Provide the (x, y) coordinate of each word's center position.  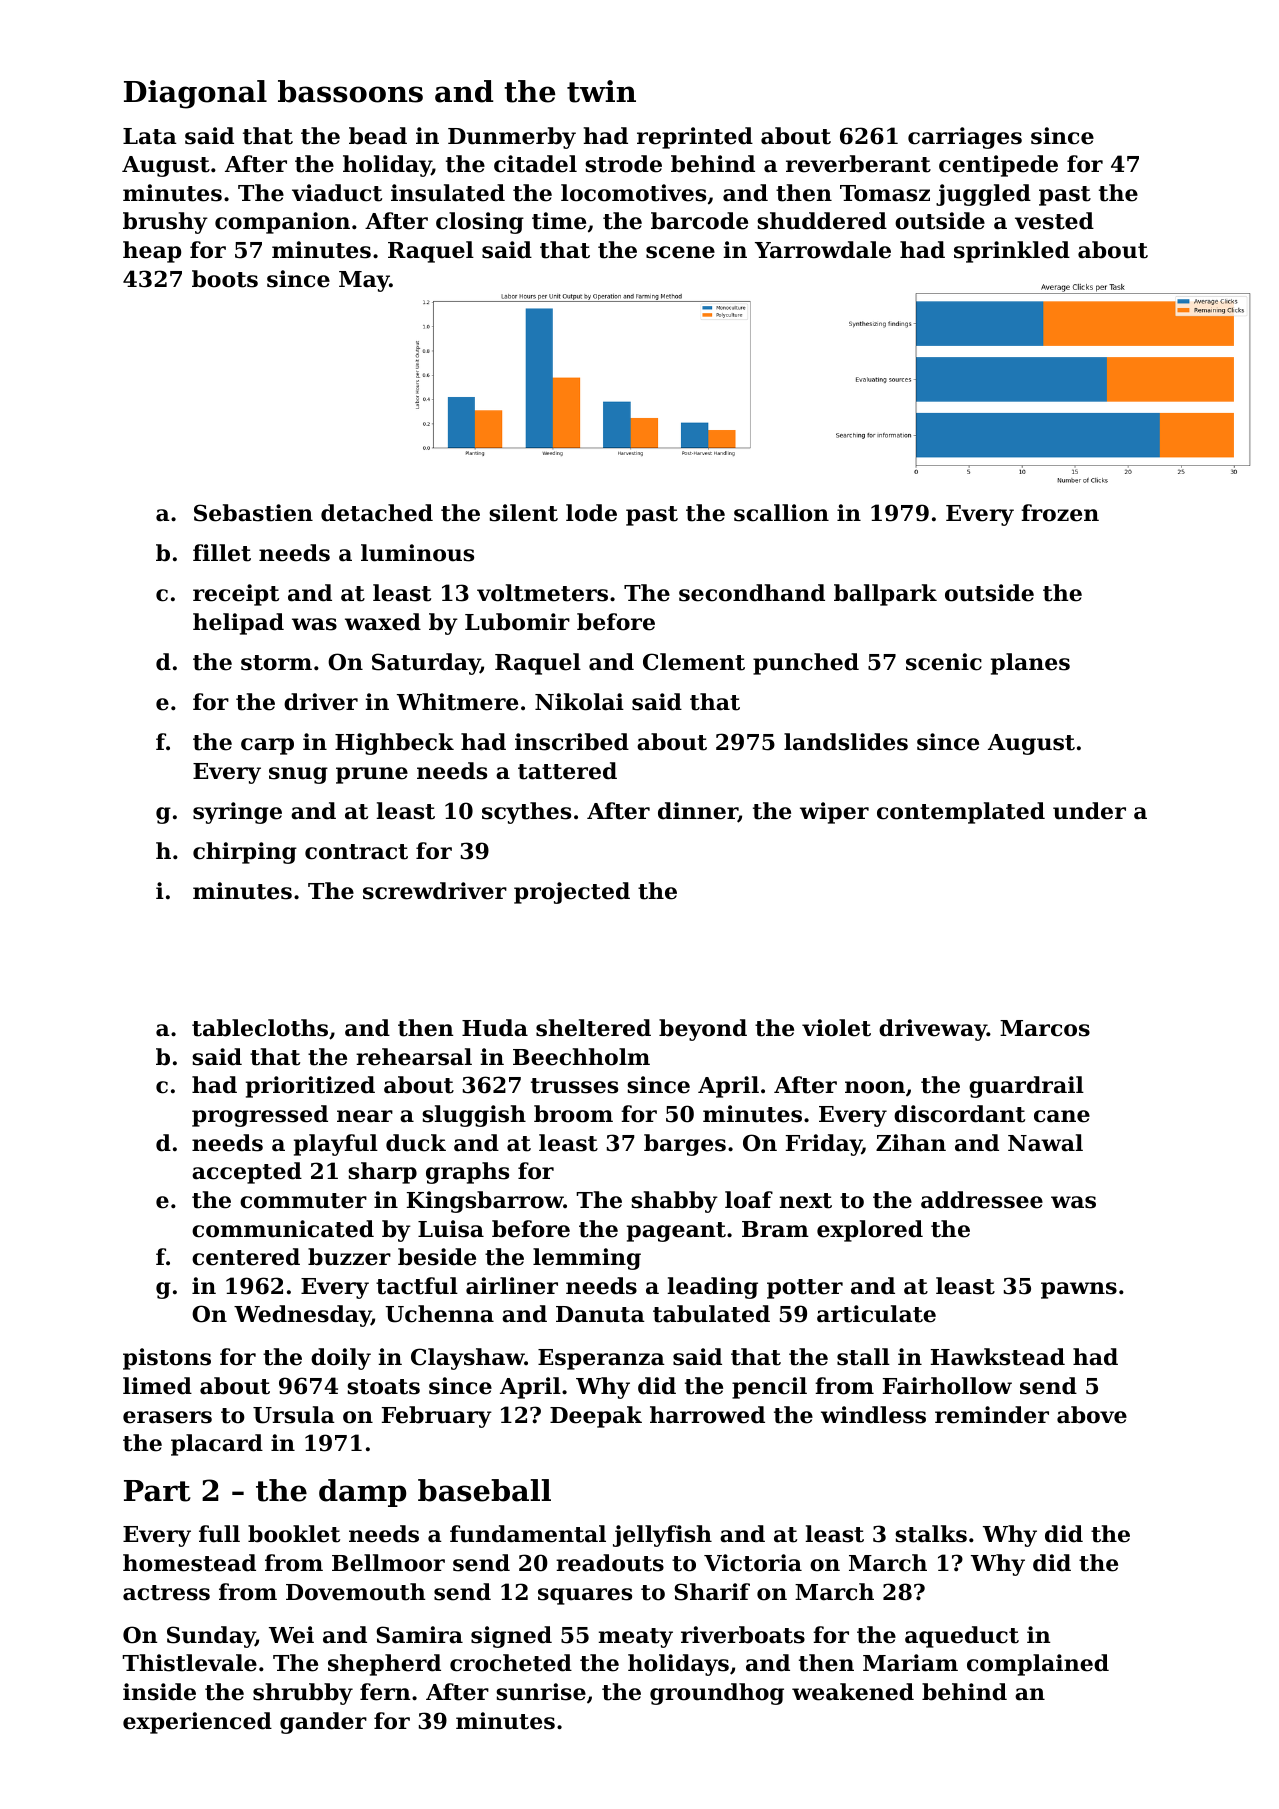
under (1089, 811)
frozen (1060, 513)
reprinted (695, 138)
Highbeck (394, 744)
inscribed (572, 742)
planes (1030, 664)
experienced (197, 1723)
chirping (245, 853)
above (1092, 1415)
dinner (698, 812)
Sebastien (253, 513)
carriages (965, 138)
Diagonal (195, 94)
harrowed (707, 1415)
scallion (781, 513)
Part (157, 1491)
